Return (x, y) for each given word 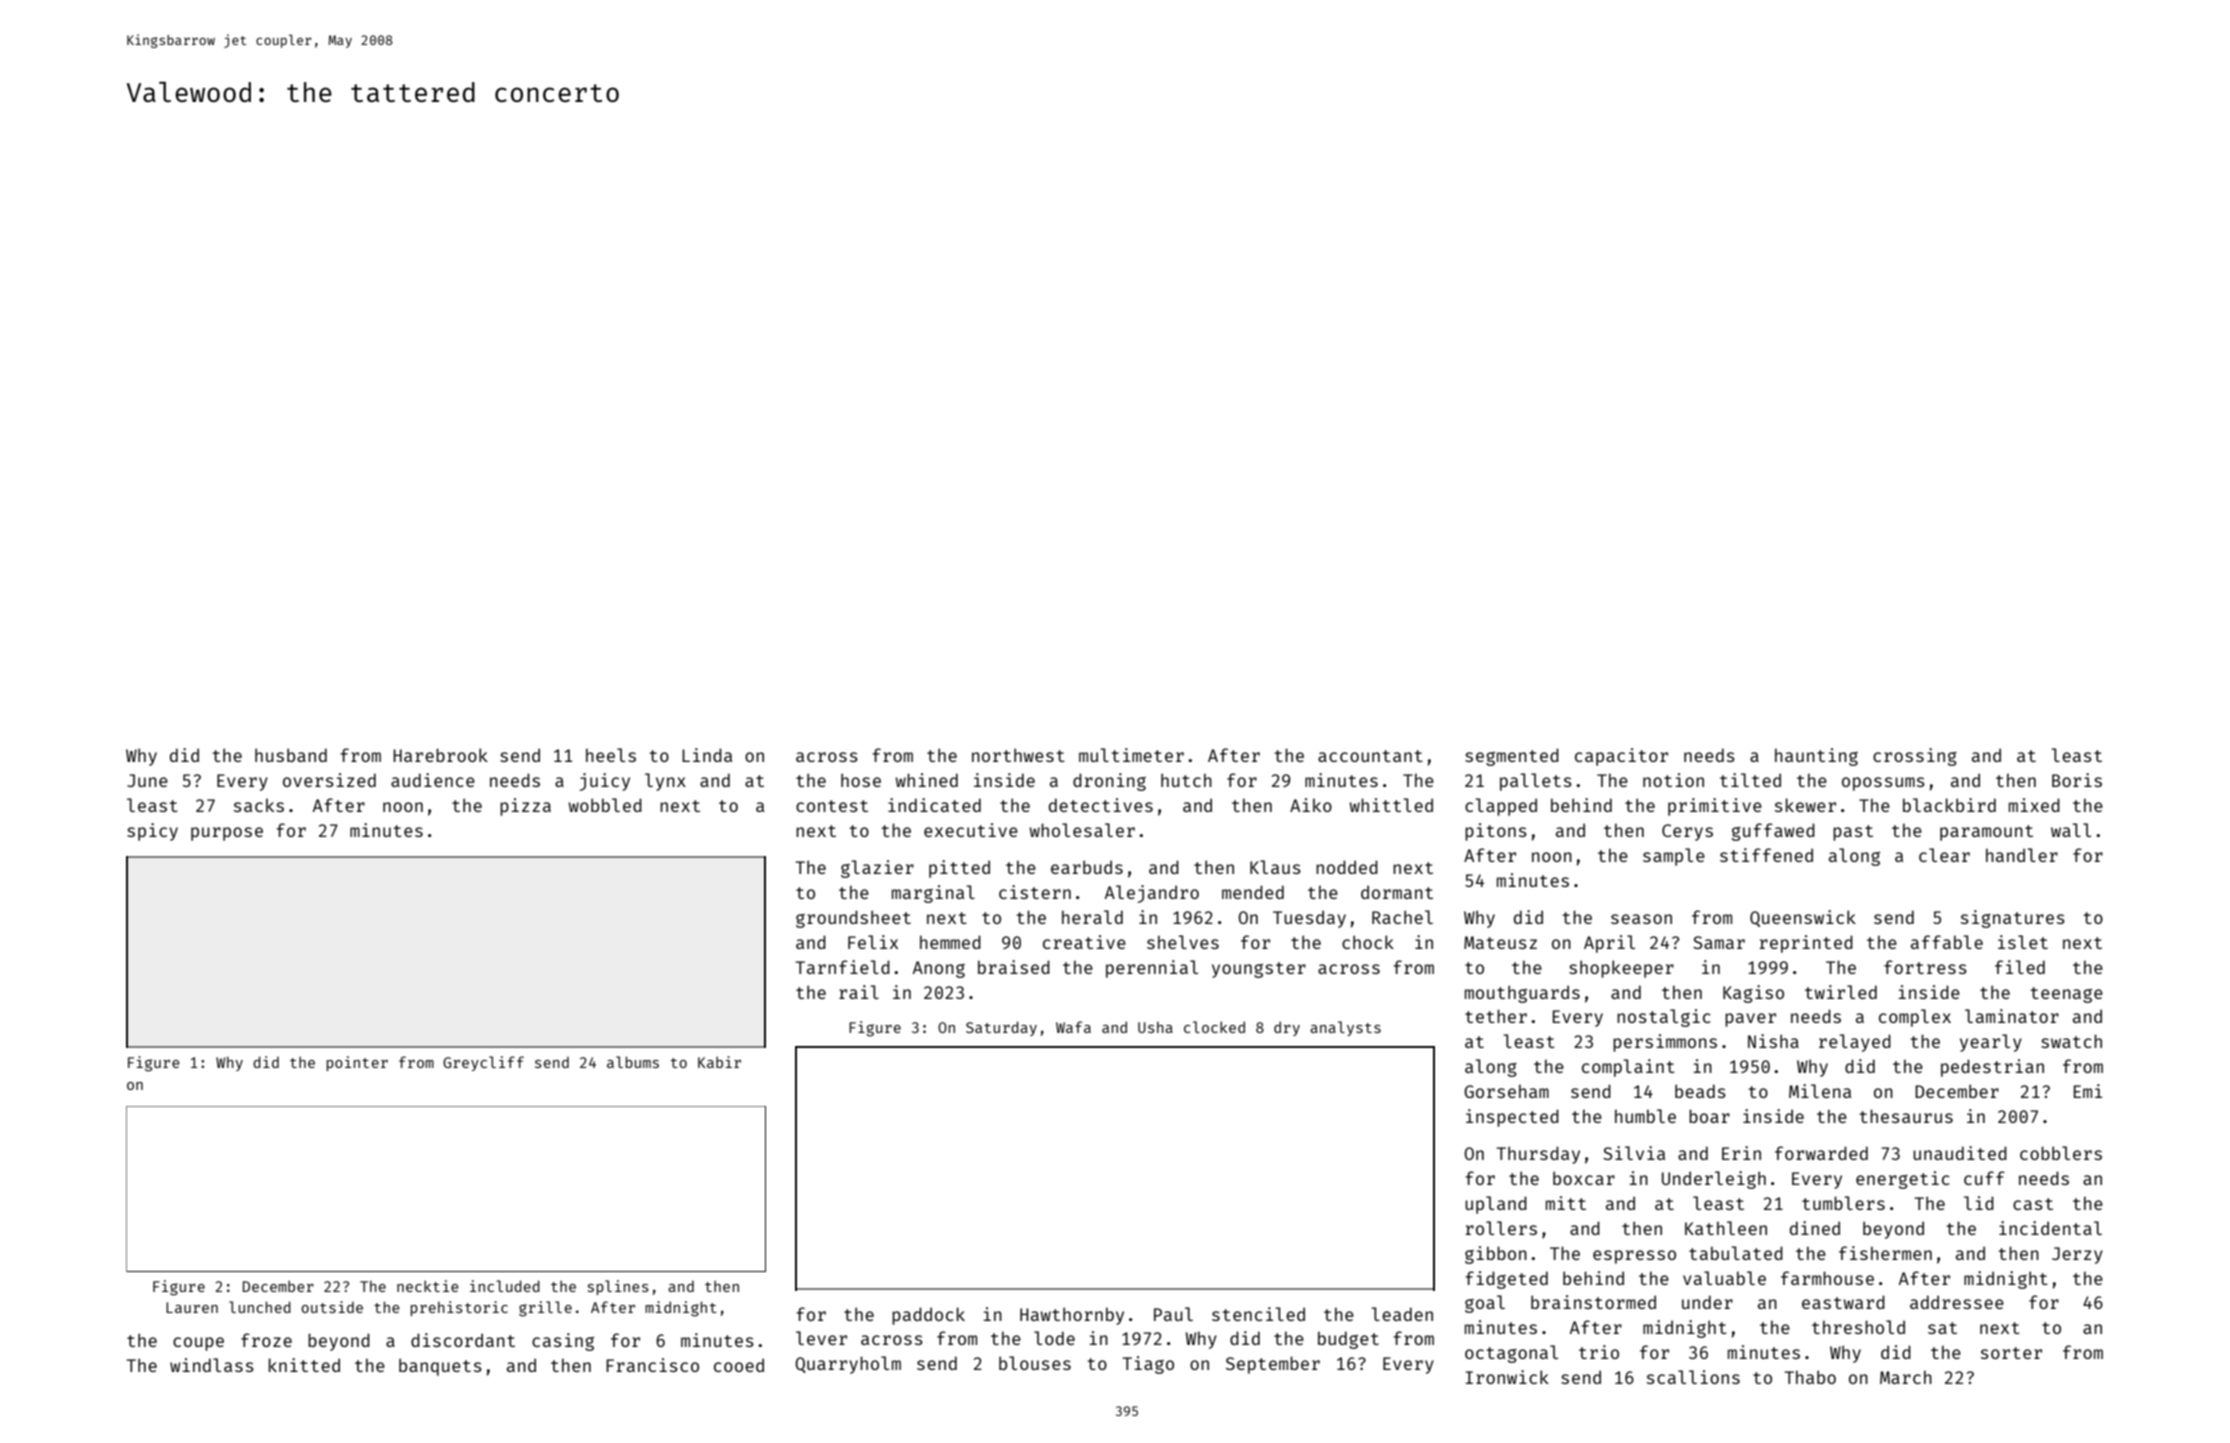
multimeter (1131, 755)
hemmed (950, 942)
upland (1496, 1205)
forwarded (1821, 1153)
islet (2023, 942)
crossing (1915, 757)
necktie (428, 1286)
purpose (227, 834)
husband (291, 755)
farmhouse (1827, 1278)
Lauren (192, 1307)
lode (1054, 1338)
